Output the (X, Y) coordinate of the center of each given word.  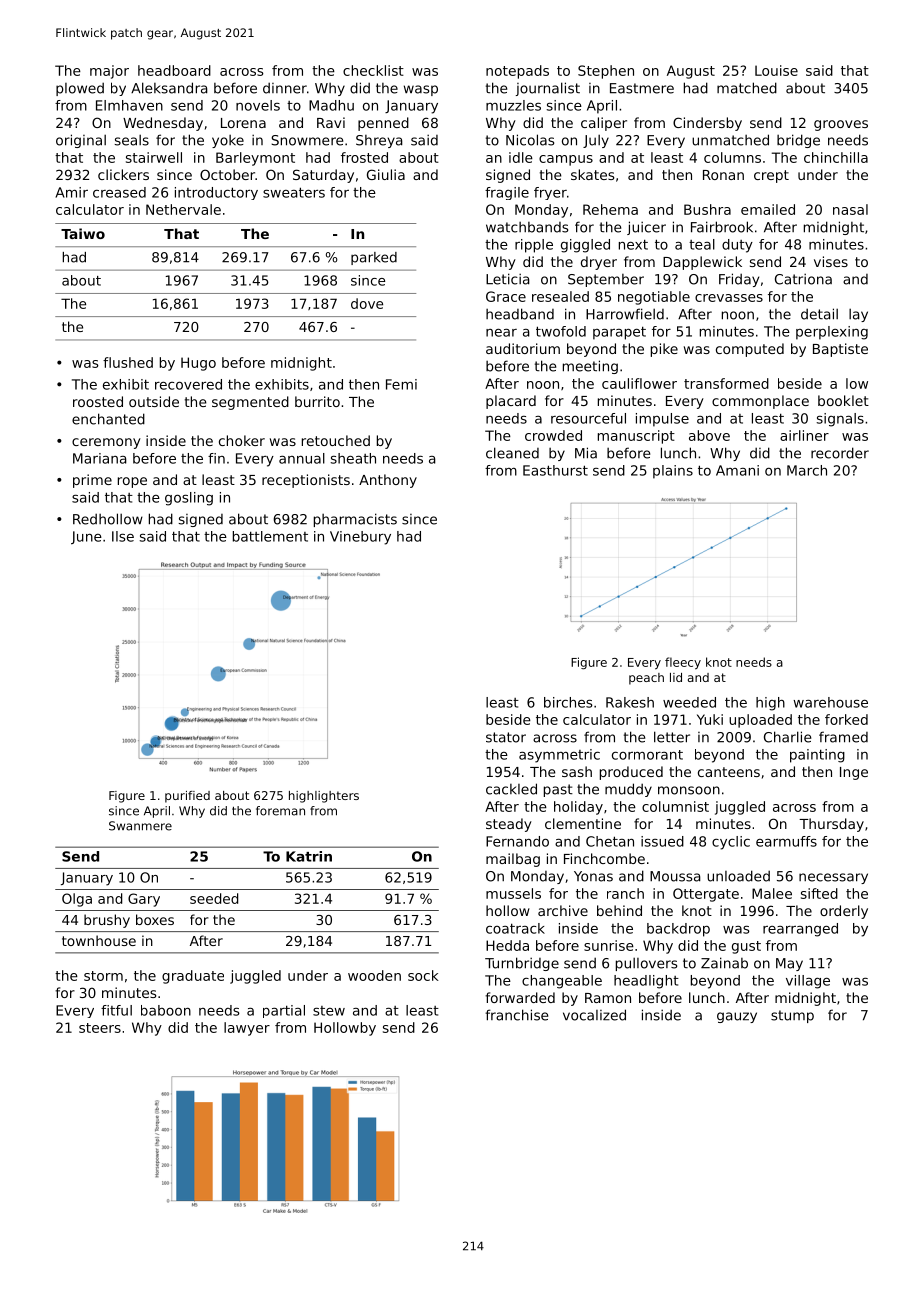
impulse (662, 420)
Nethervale (183, 209)
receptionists (306, 481)
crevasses (729, 298)
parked (374, 258)
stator (506, 737)
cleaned (512, 453)
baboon (166, 1010)
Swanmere (140, 826)
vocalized (594, 1015)
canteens (729, 772)
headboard (174, 70)
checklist (373, 70)
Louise (776, 70)
